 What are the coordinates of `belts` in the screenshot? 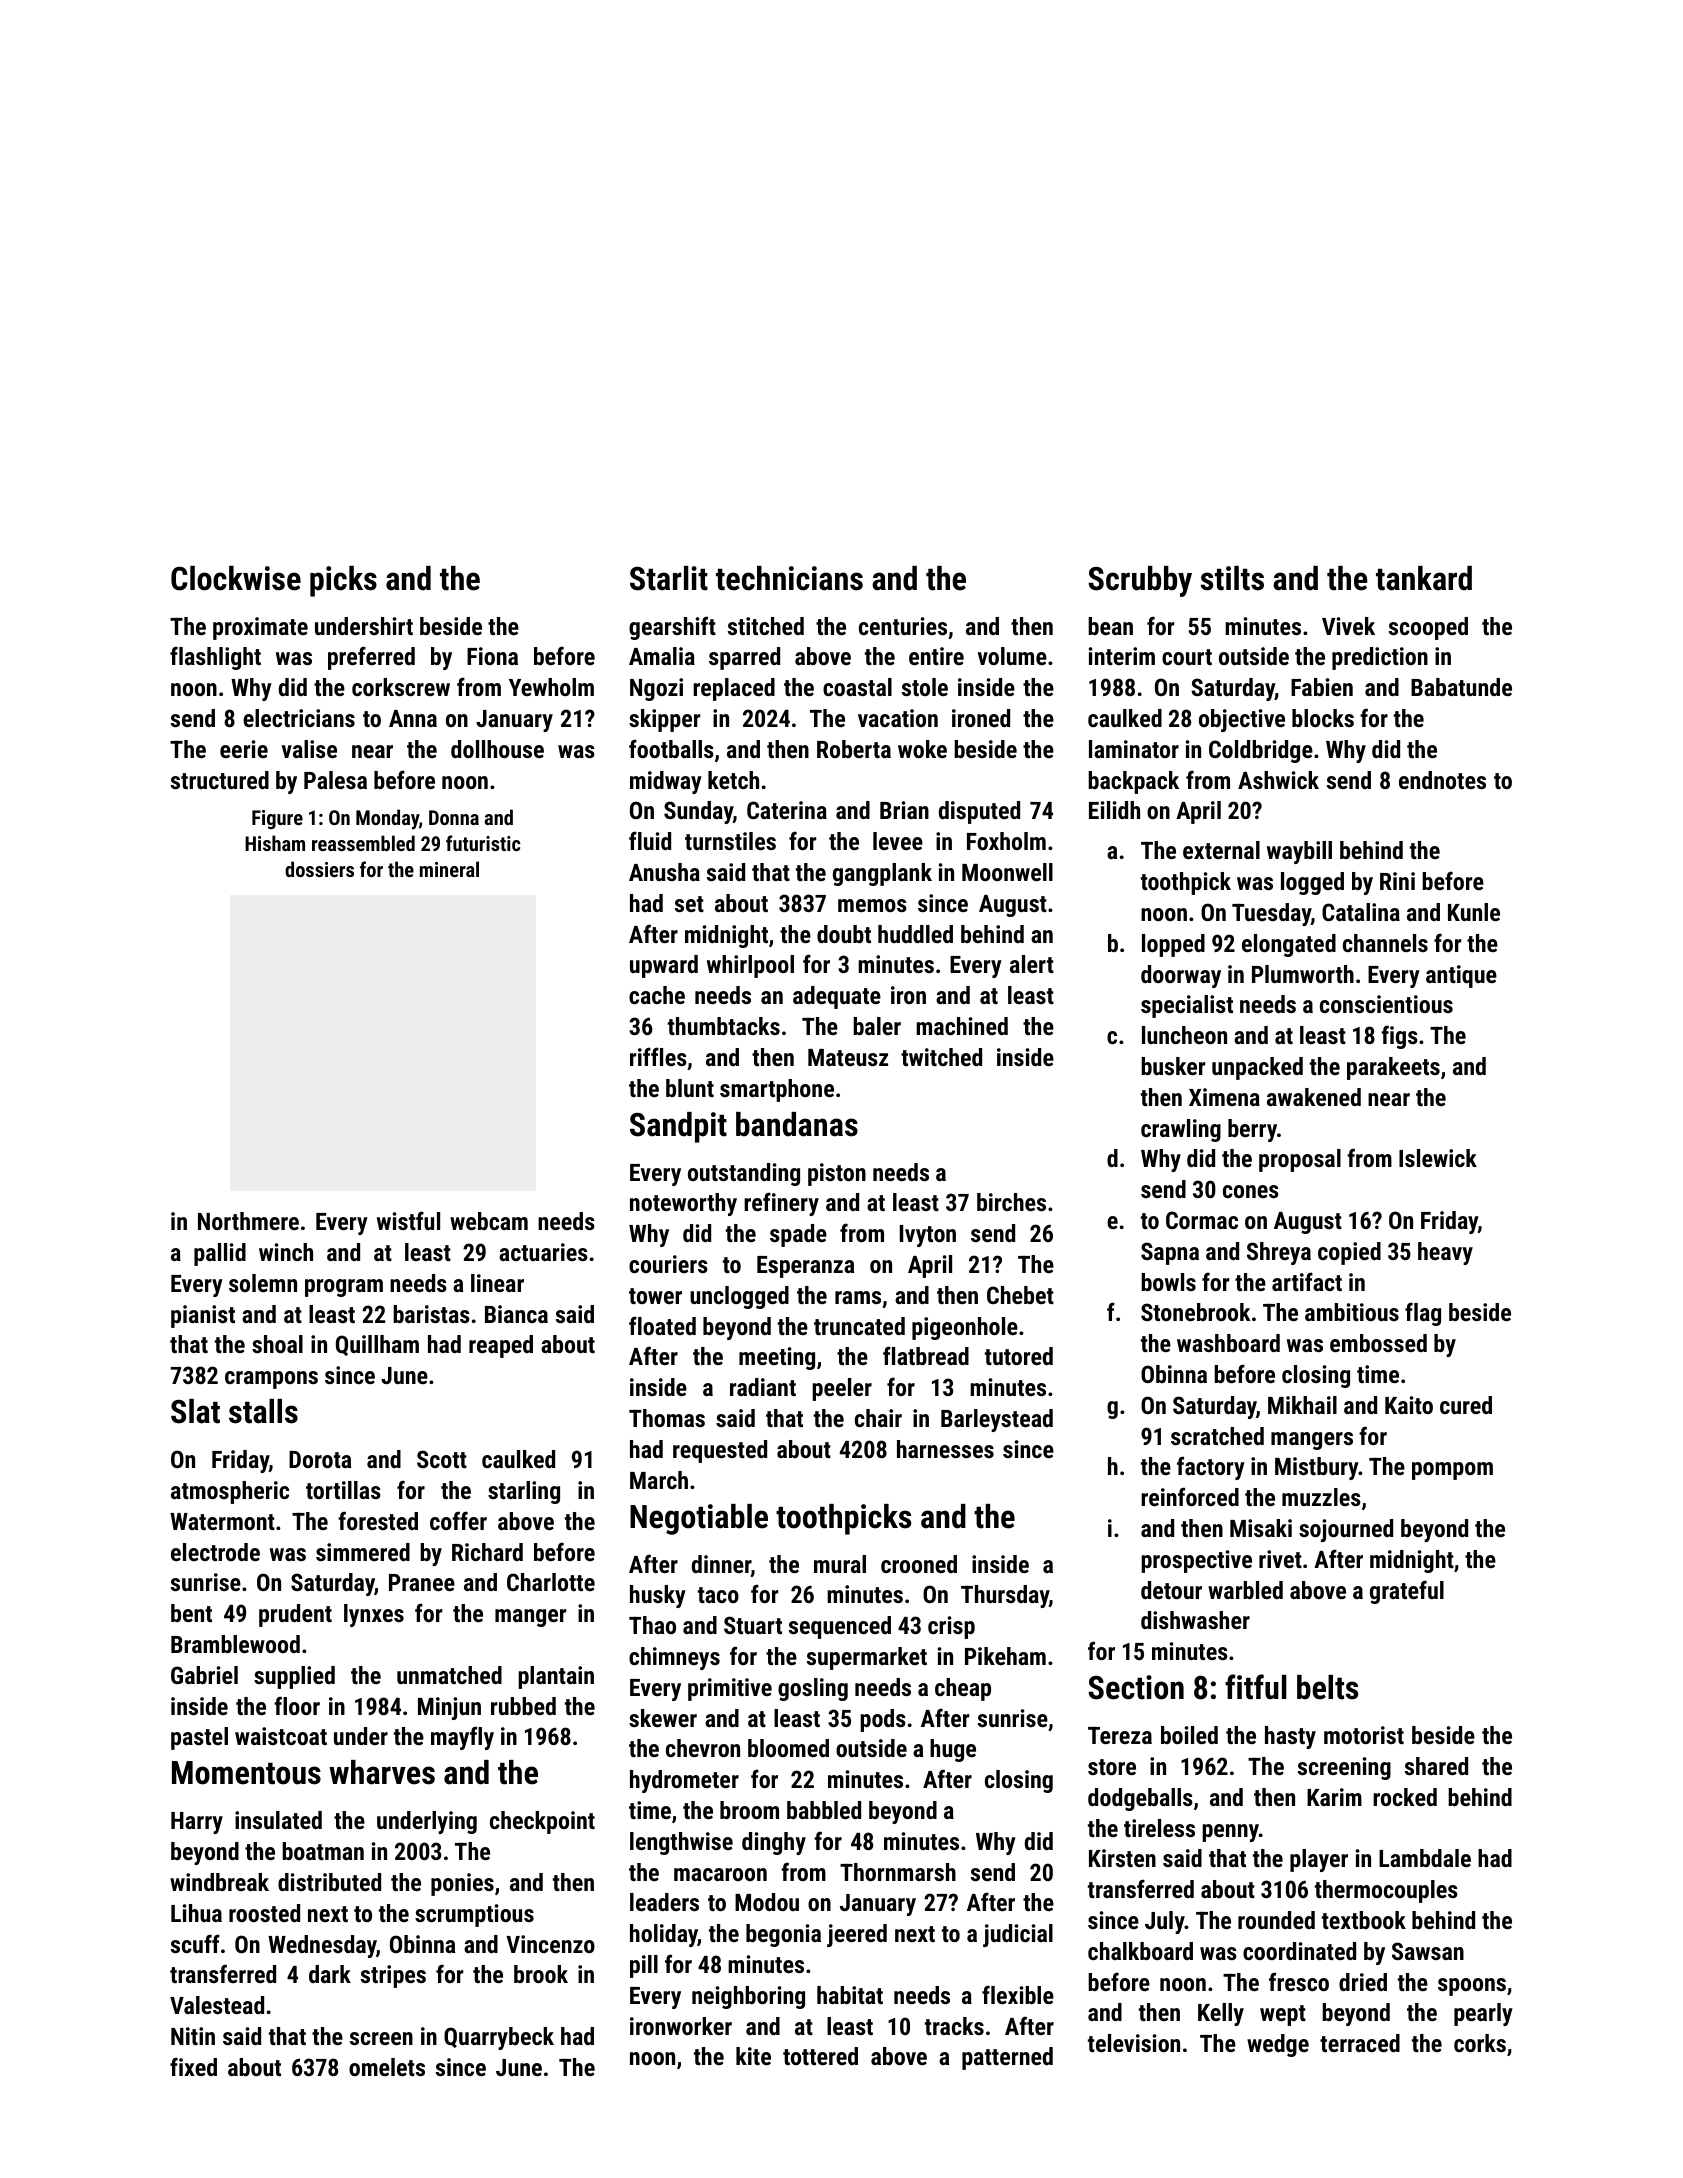 It's located at (1327, 1687).
